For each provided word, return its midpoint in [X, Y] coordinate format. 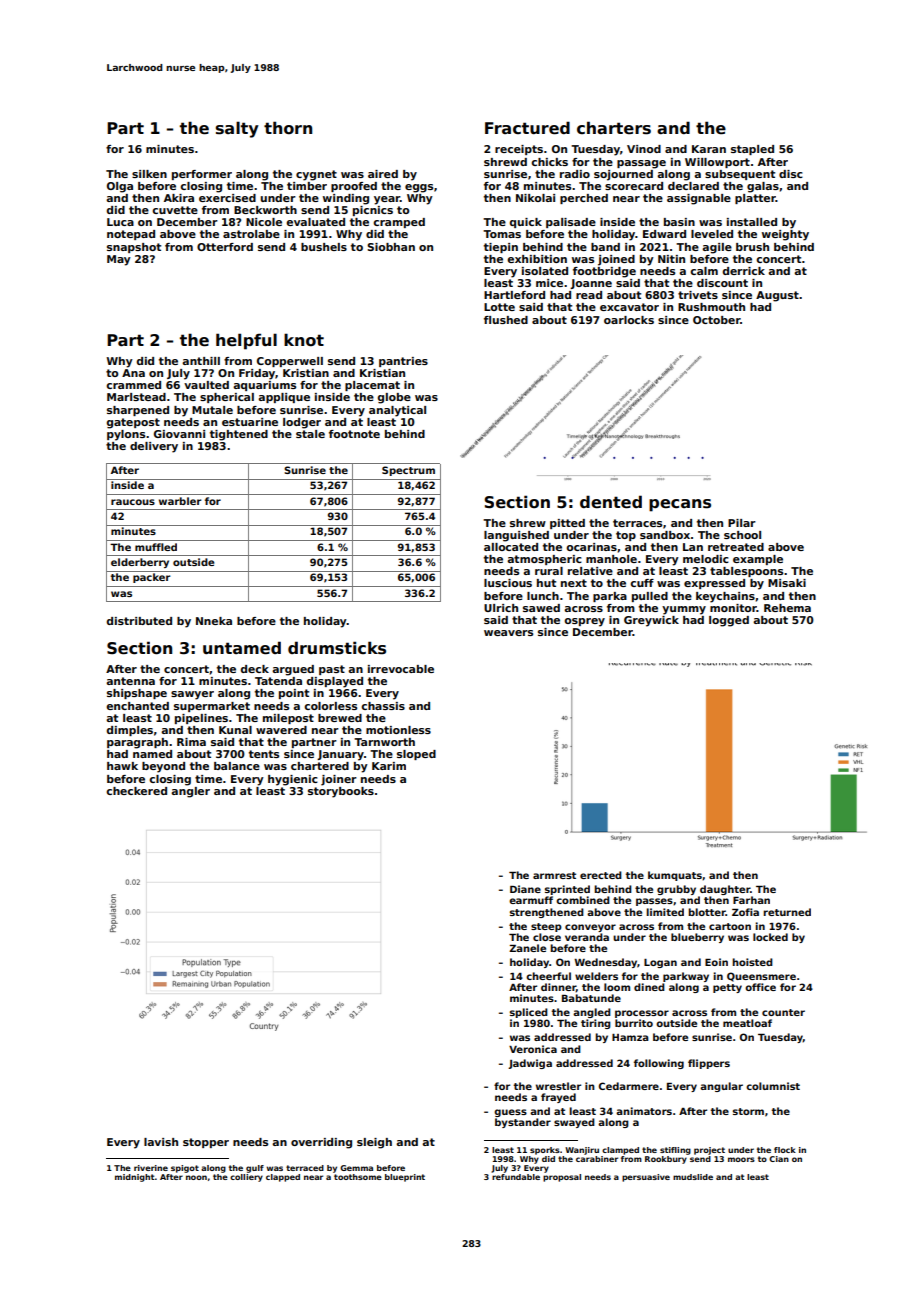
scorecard [634, 186]
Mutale [212, 410]
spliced [529, 1013]
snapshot [134, 248]
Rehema [787, 608]
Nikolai [535, 198]
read [589, 295]
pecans [680, 505]
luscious [508, 583]
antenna [130, 681]
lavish [161, 1142]
